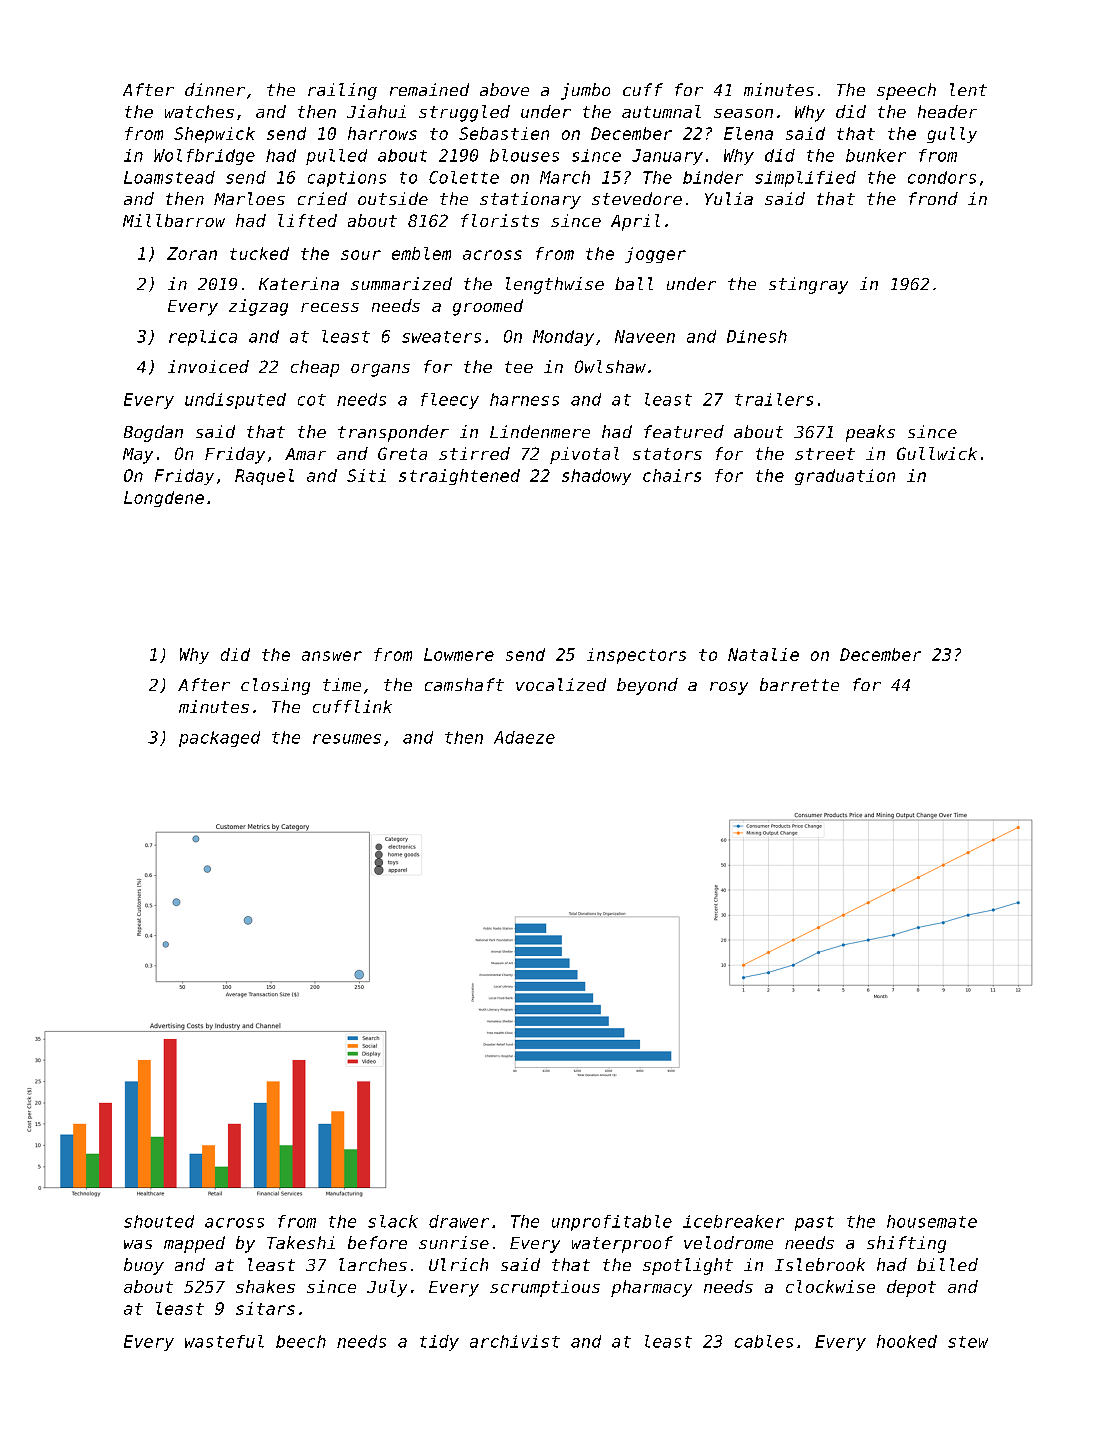 Image resolution: width=1118 pixels, height=1446 pixels. Describe the element at coordinates (805, 179) in the screenshot. I see `simplified` at that location.
